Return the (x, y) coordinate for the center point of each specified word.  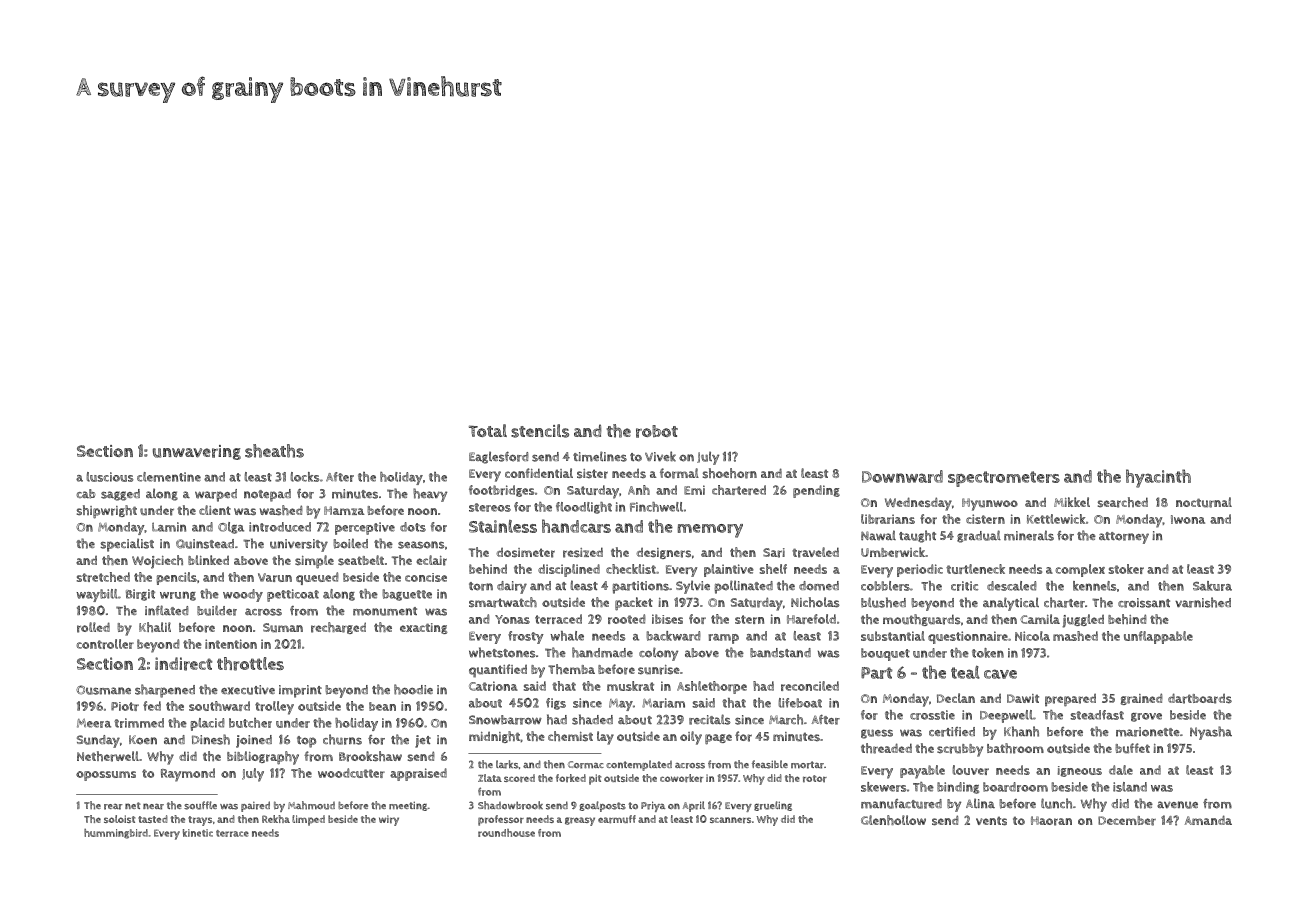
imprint (300, 691)
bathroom (1015, 748)
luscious (109, 477)
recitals (710, 719)
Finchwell (656, 507)
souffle (200, 805)
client (215, 510)
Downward (902, 476)
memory (710, 531)
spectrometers (1004, 479)
